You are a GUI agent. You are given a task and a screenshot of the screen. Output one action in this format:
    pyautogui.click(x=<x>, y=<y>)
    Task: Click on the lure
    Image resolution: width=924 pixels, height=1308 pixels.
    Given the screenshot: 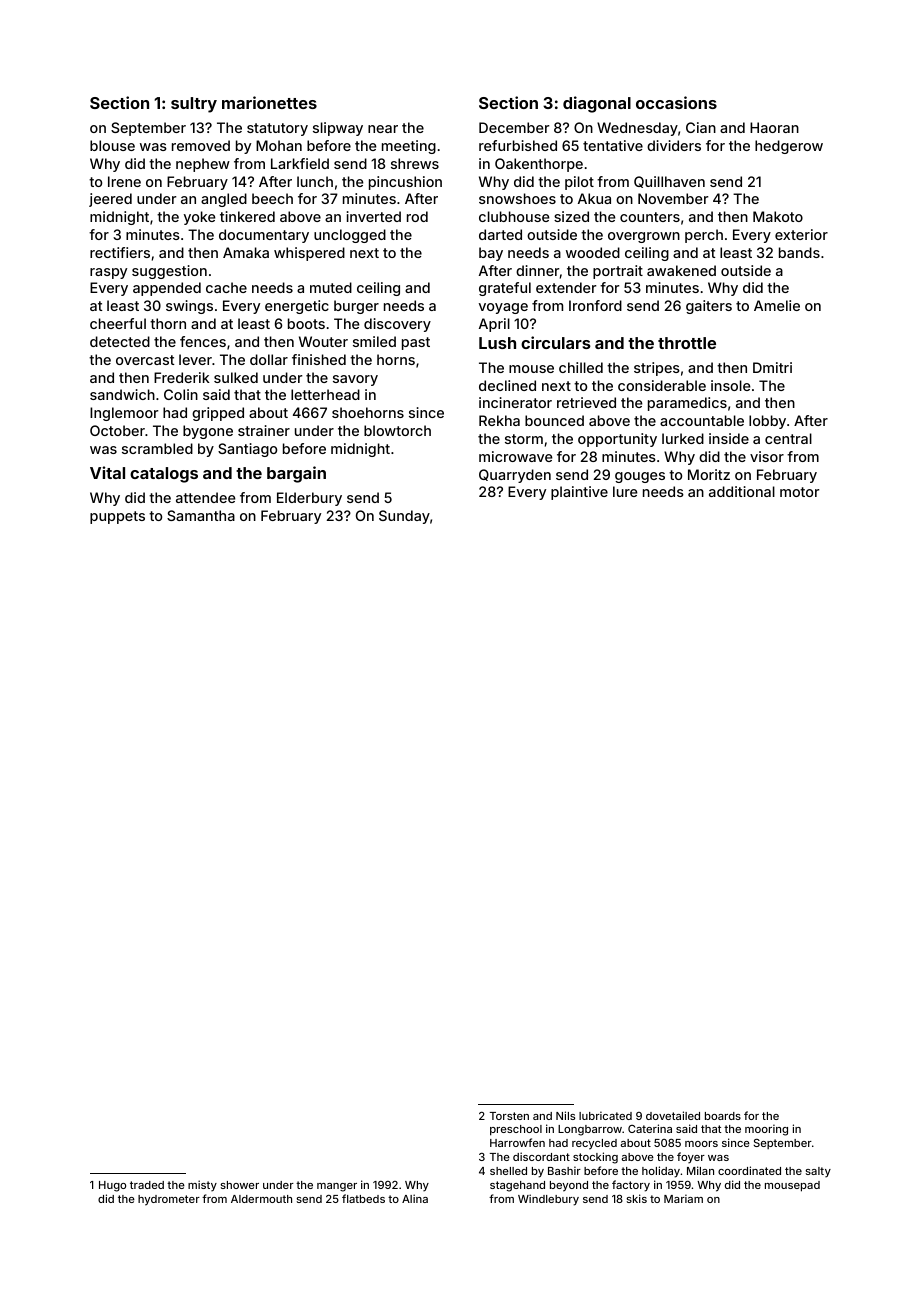 What is the action you would take?
    pyautogui.click(x=625, y=491)
